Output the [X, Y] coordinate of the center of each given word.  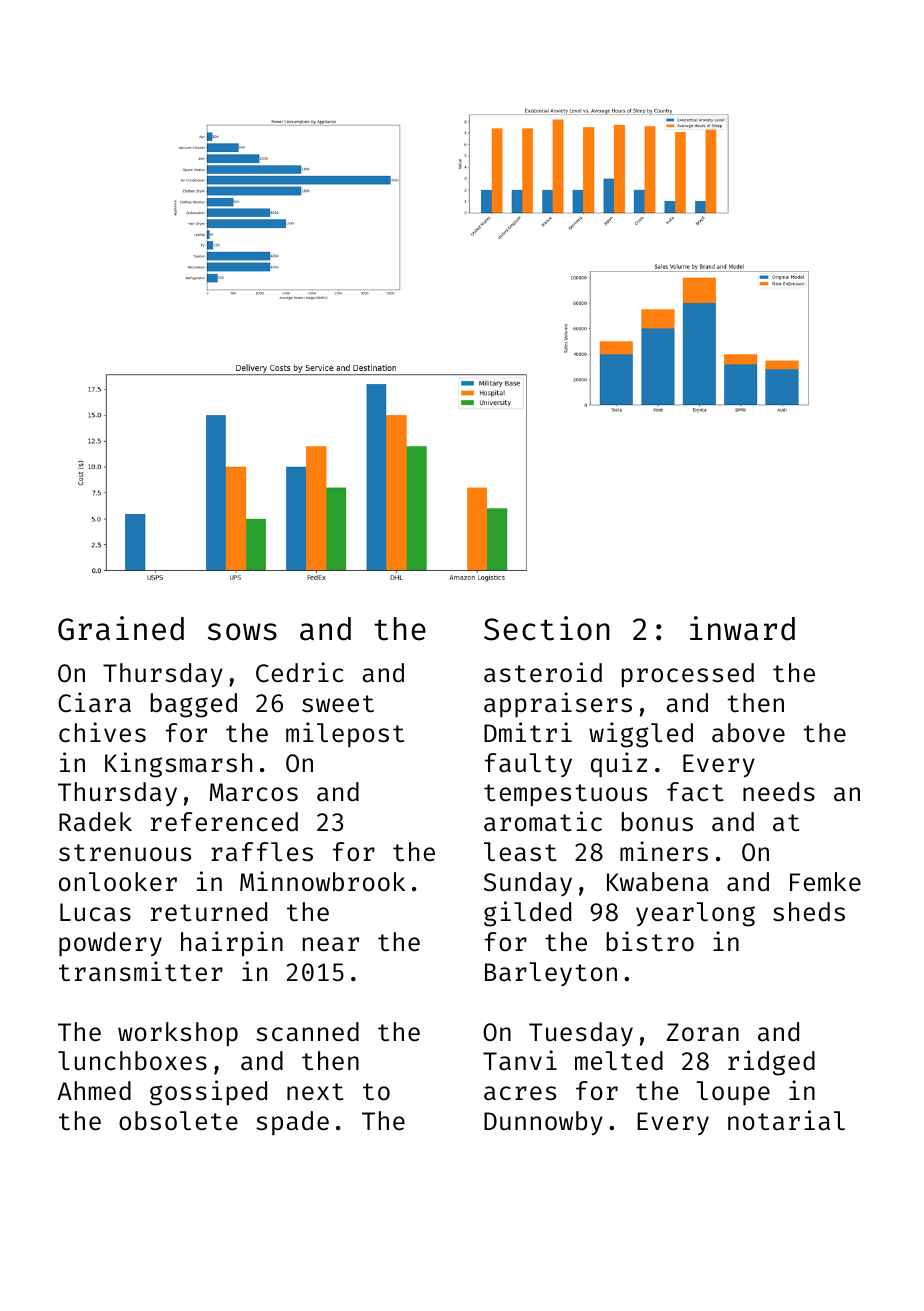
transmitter [141, 971]
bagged [194, 705]
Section [546, 628]
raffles [262, 852]
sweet [338, 704]
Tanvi [520, 1060]
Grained [121, 628]
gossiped [208, 1093]
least [520, 852]
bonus [657, 822]
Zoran [703, 1032]
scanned [307, 1032]
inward [742, 628]
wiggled [641, 735]
